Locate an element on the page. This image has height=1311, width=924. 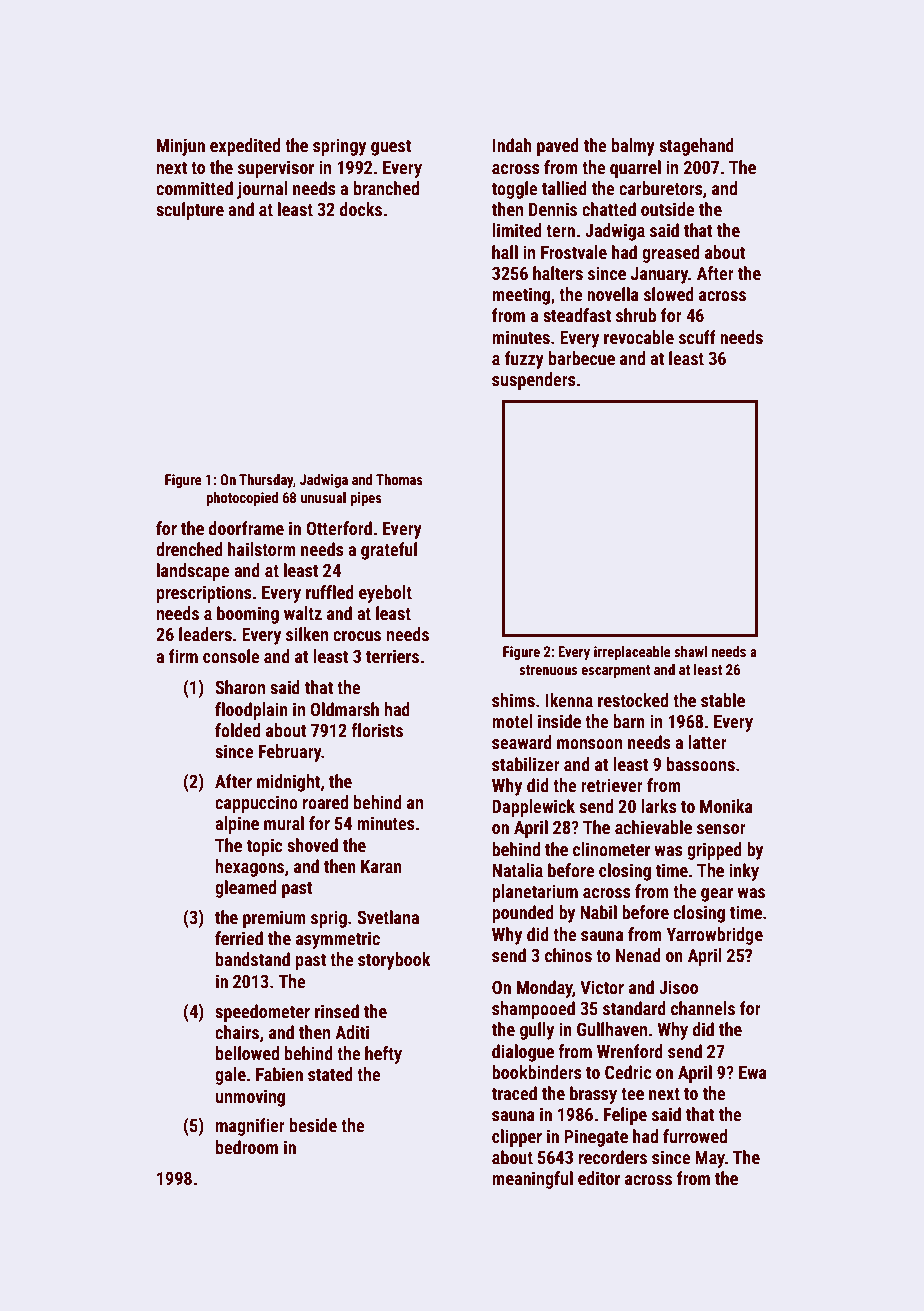
florists is located at coordinates (377, 730).
